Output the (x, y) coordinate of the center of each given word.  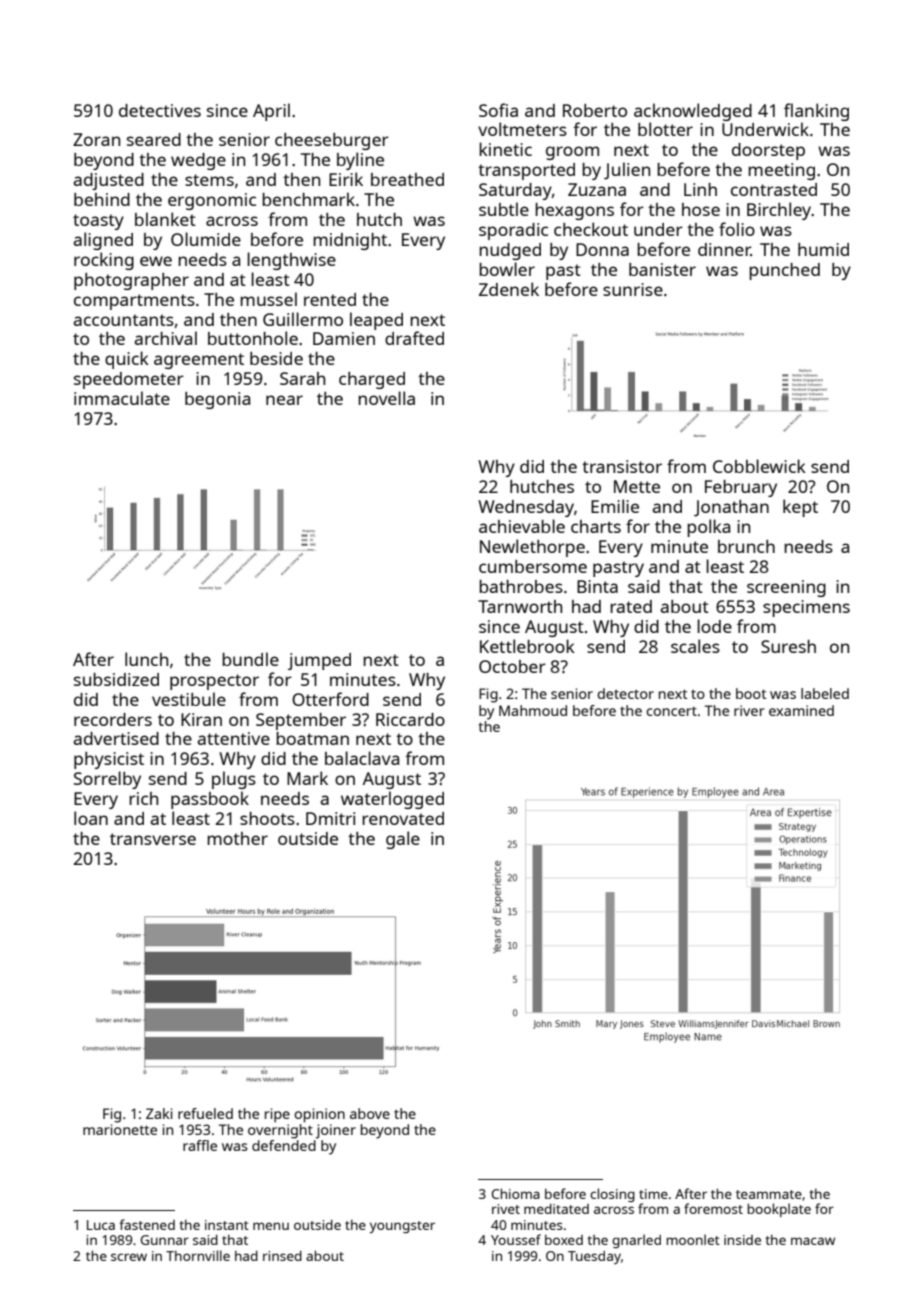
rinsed (282, 1256)
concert (671, 711)
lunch (146, 659)
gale (403, 840)
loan (91, 818)
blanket (165, 219)
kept (800, 508)
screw (129, 1257)
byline (360, 161)
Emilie (615, 506)
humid (823, 249)
